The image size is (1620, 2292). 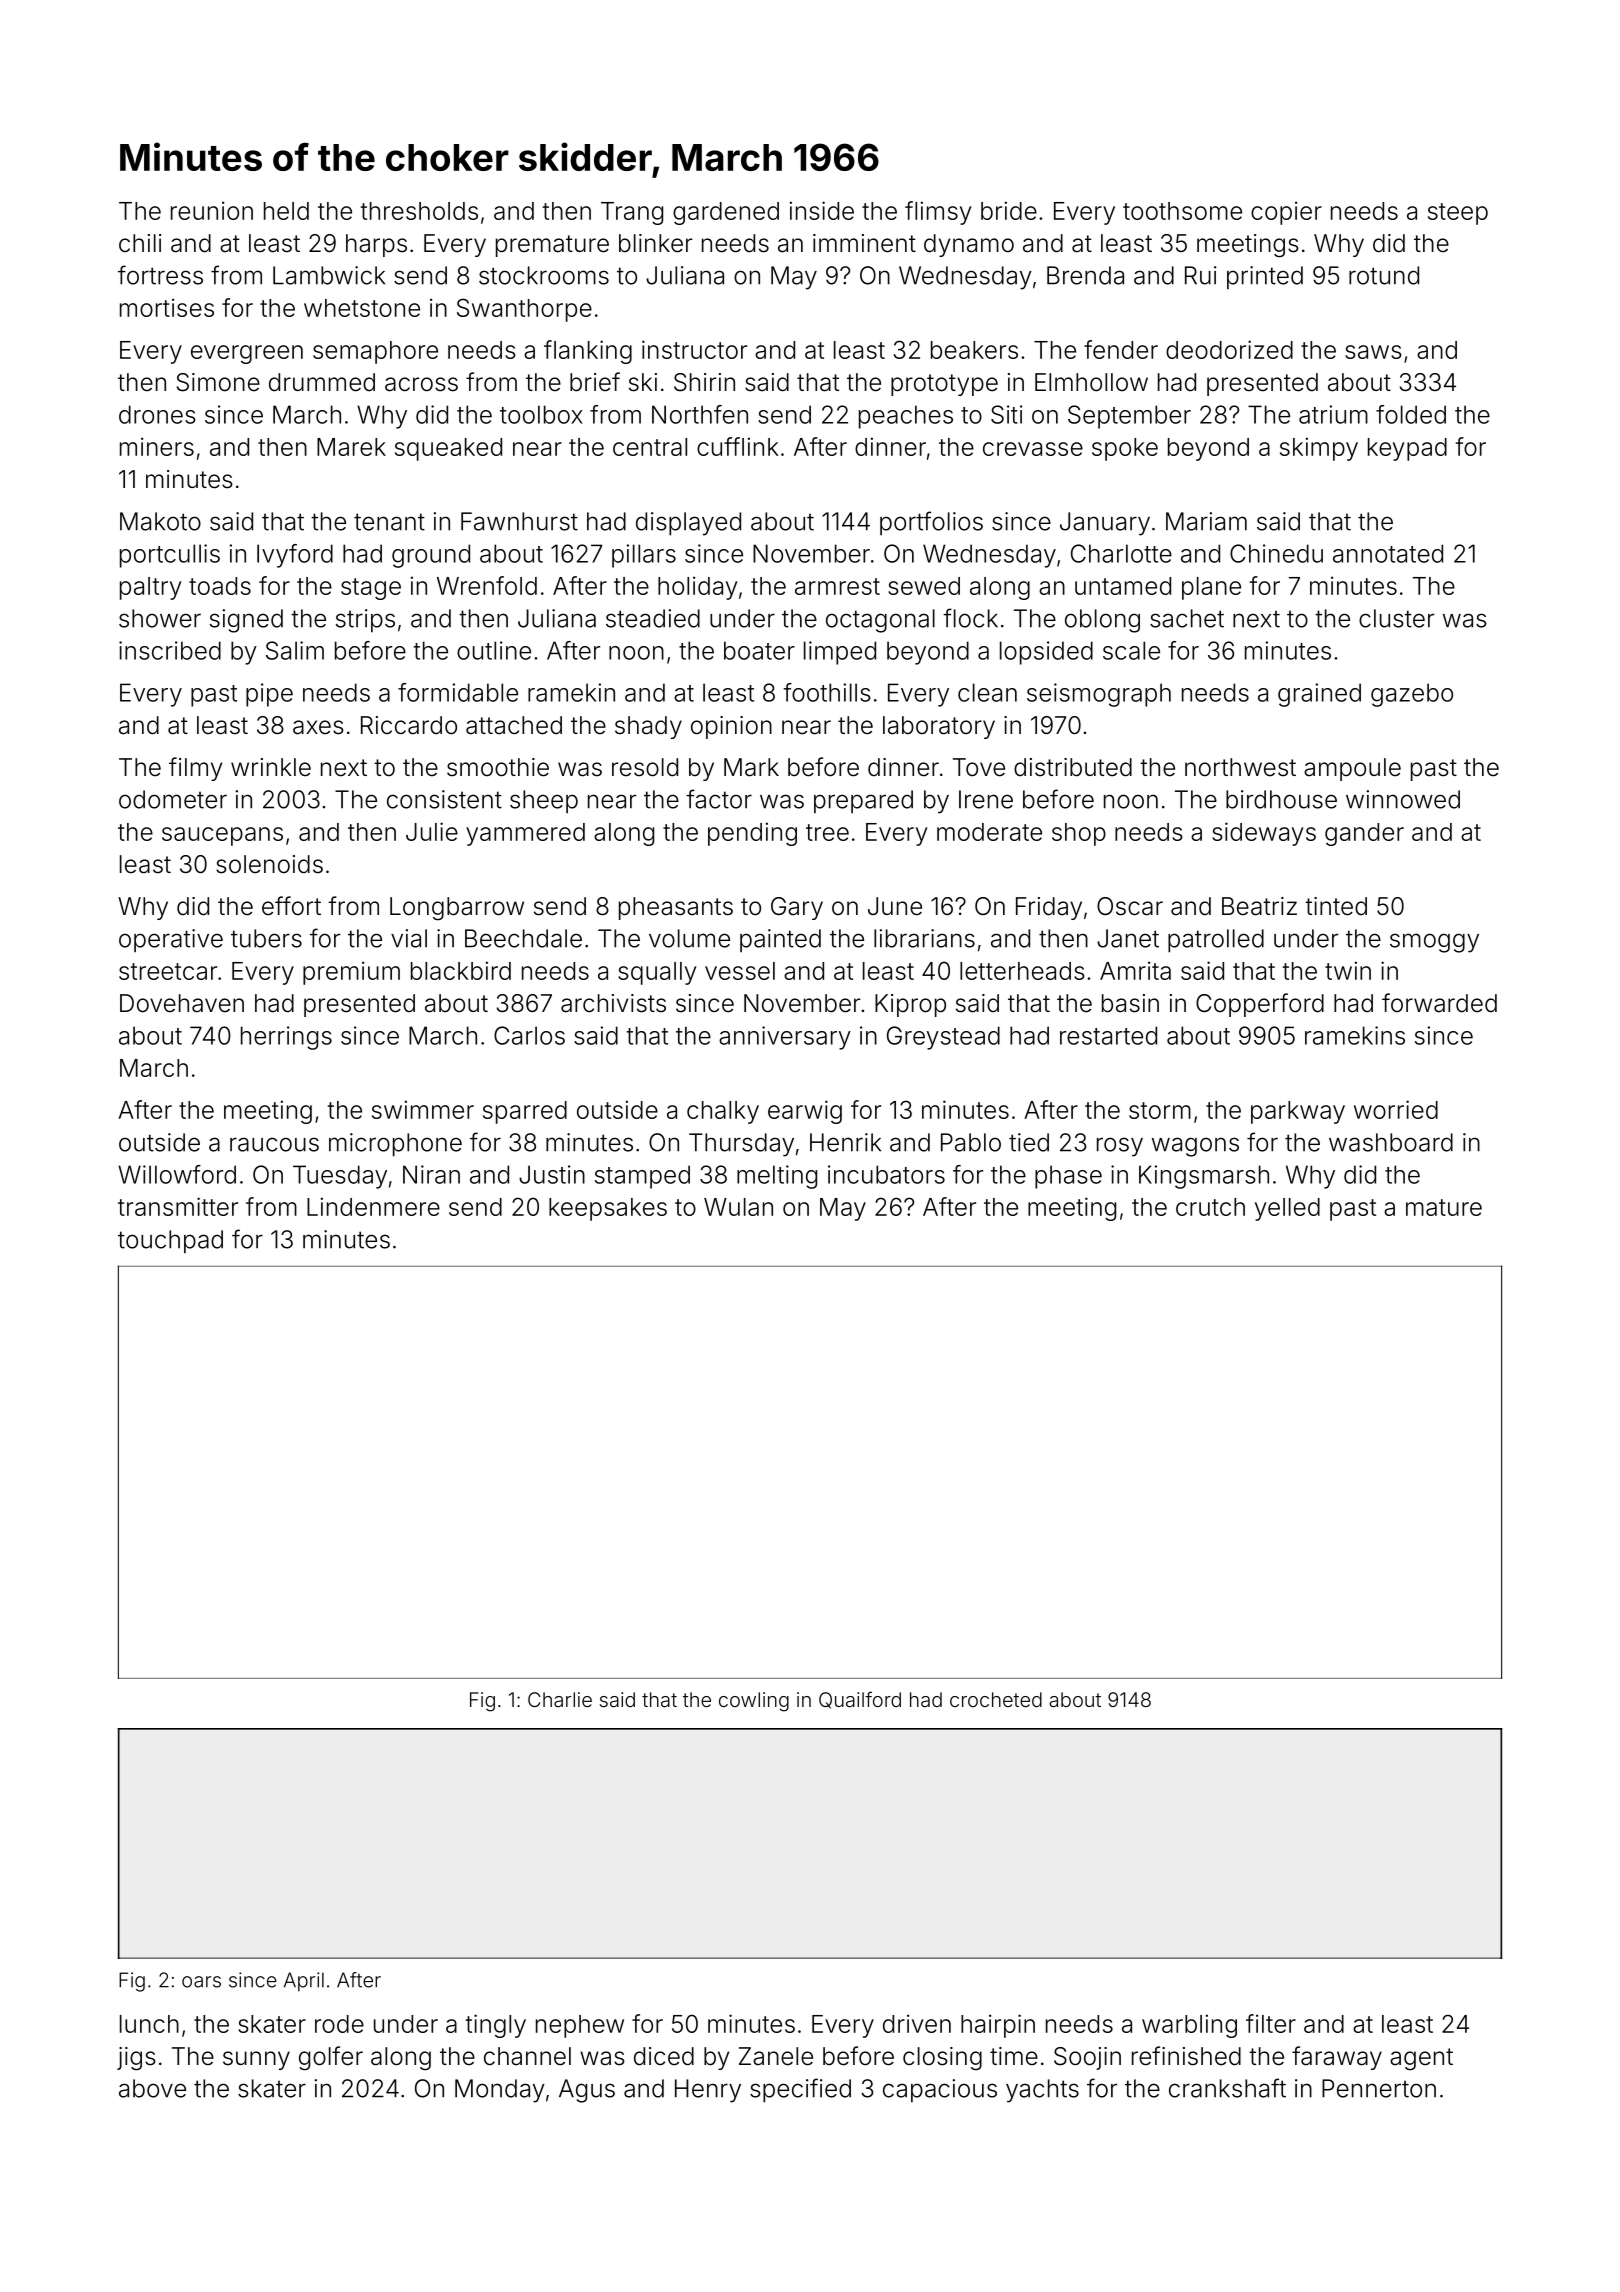 What do you see at coordinates (318, 727) in the image?
I see `axes` at bounding box center [318, 727].
